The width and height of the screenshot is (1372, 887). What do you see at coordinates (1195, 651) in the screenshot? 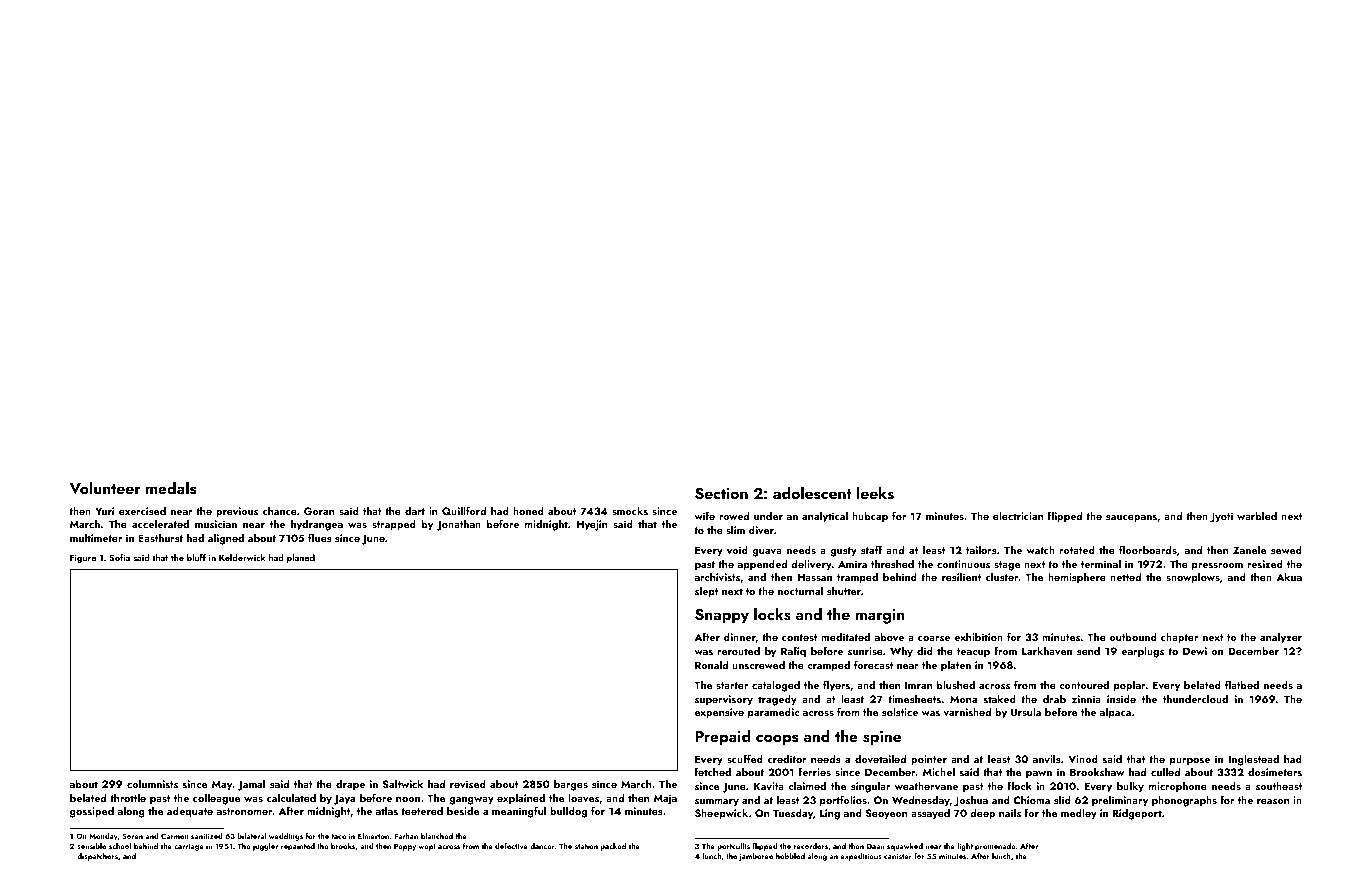
I see `Dewi` at bounding box center [1195, 651].
